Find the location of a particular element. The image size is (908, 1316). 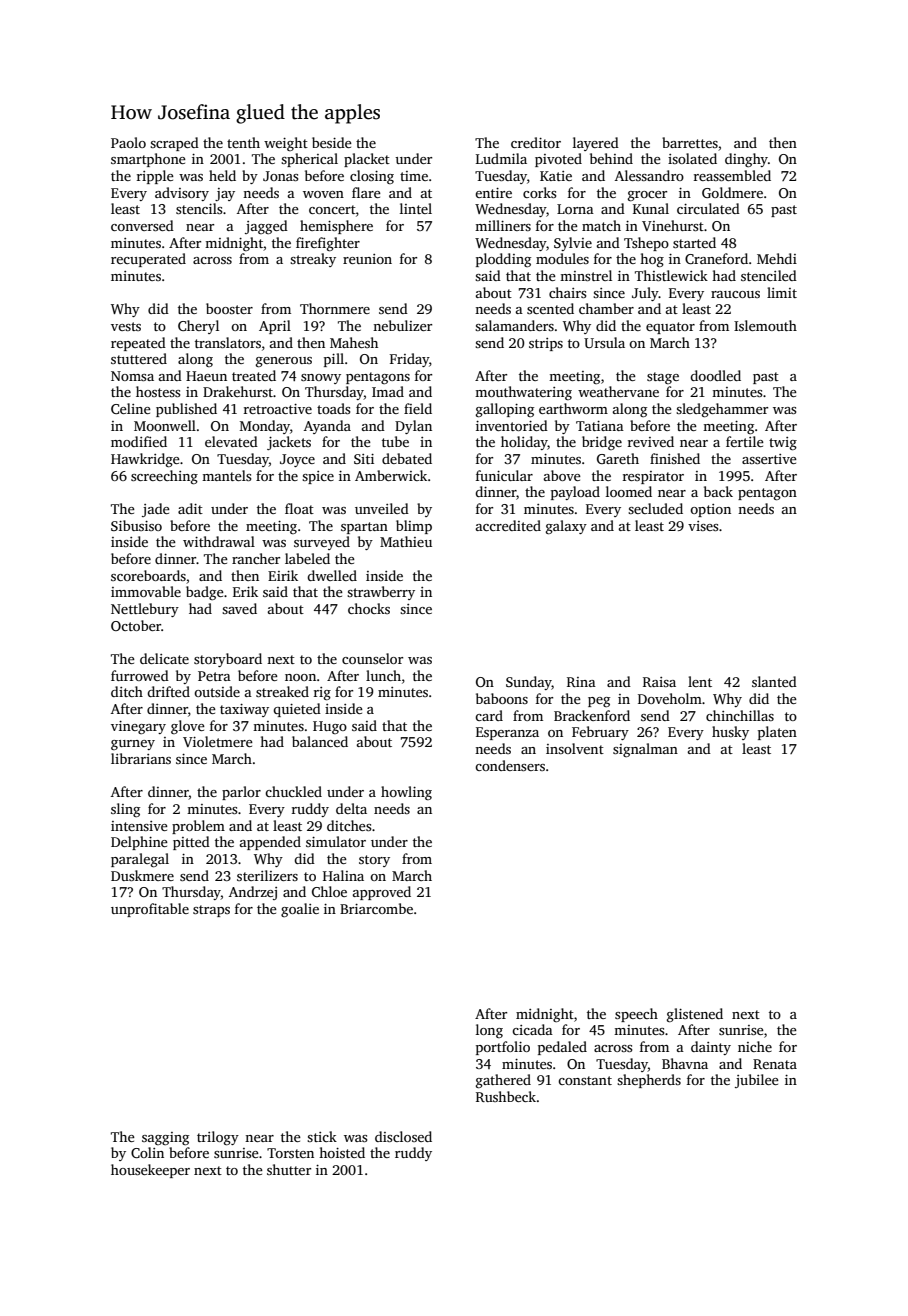

niche is located at coordinates (755, 1046).
